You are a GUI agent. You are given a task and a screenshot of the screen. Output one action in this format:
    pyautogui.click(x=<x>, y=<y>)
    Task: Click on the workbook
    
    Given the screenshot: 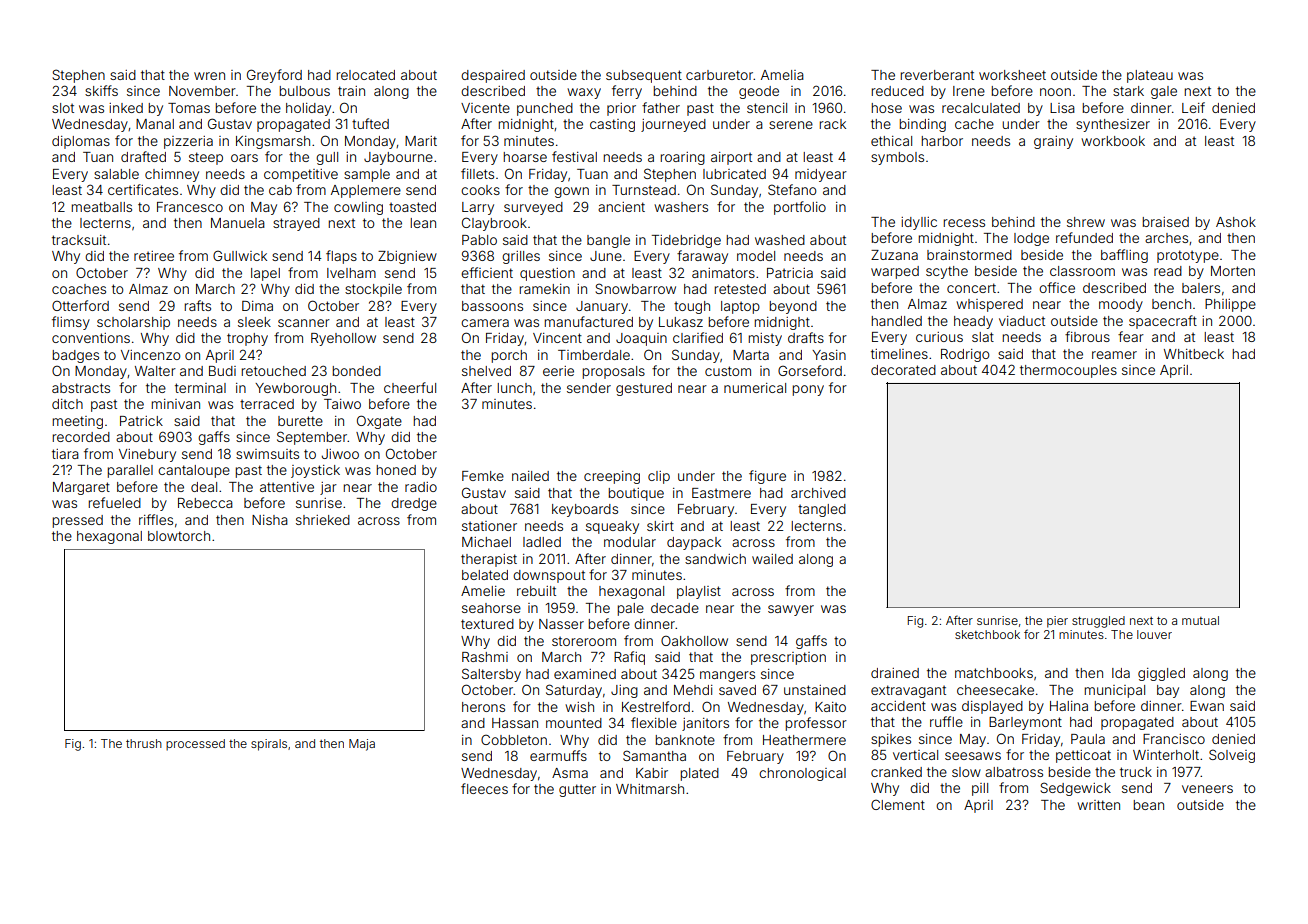 What is the action you would take?
    pyautogui.click(x=1113, y=141)
